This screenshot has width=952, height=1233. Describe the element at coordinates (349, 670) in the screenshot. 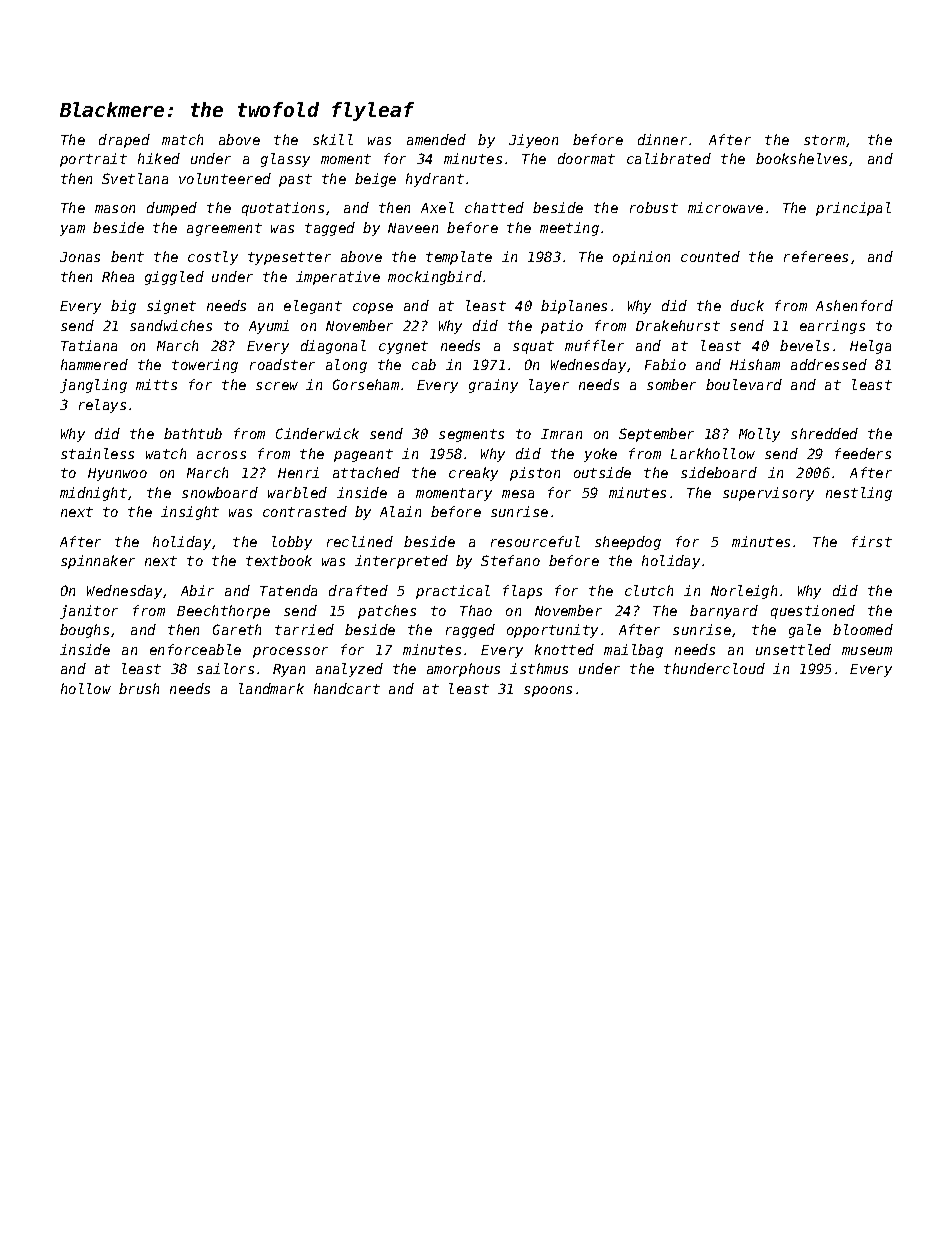

I see `analyzed` at that location.
